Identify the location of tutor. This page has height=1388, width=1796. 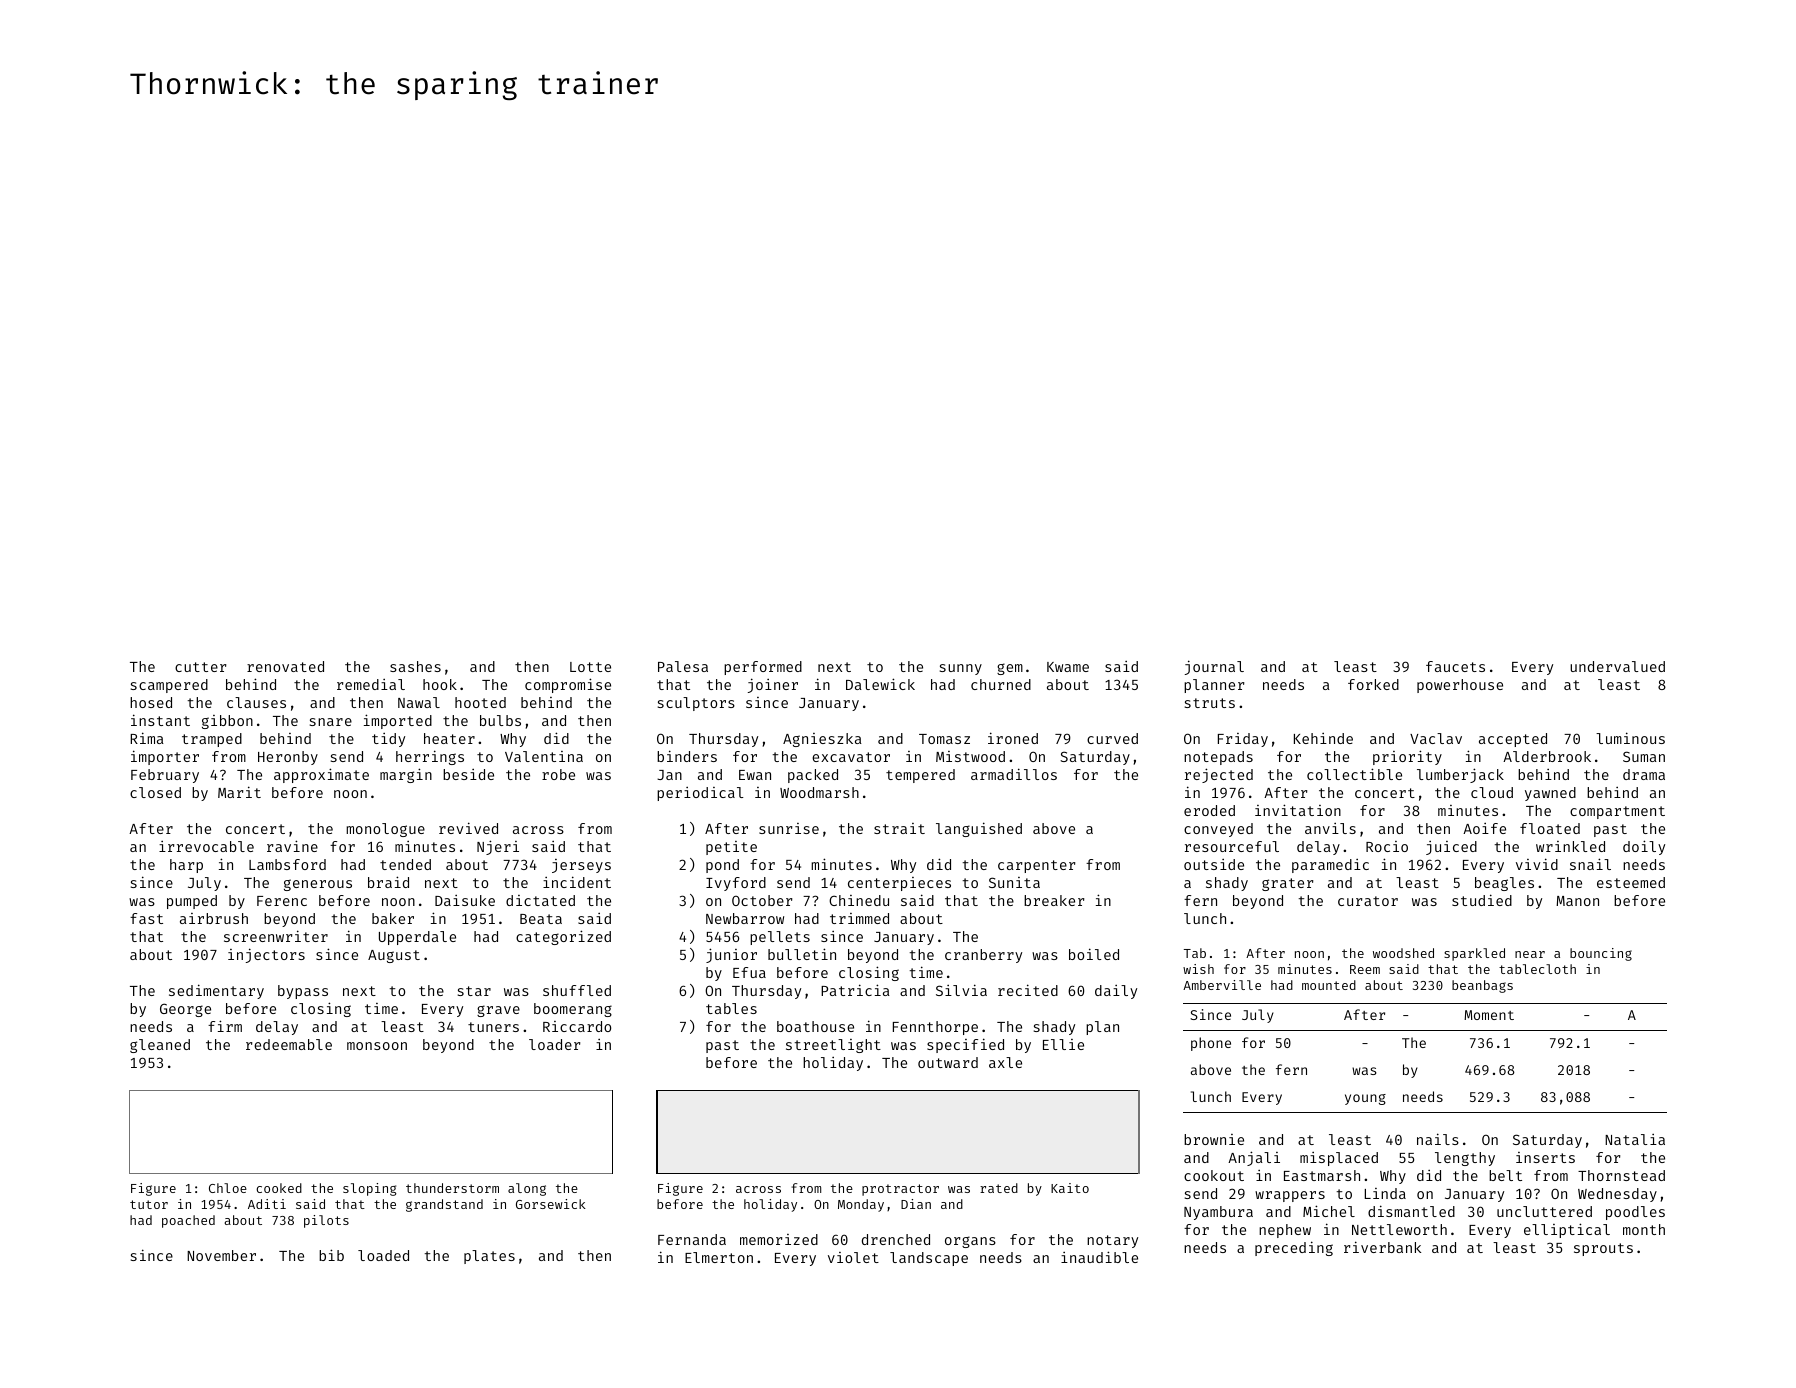
(149, 1204).
